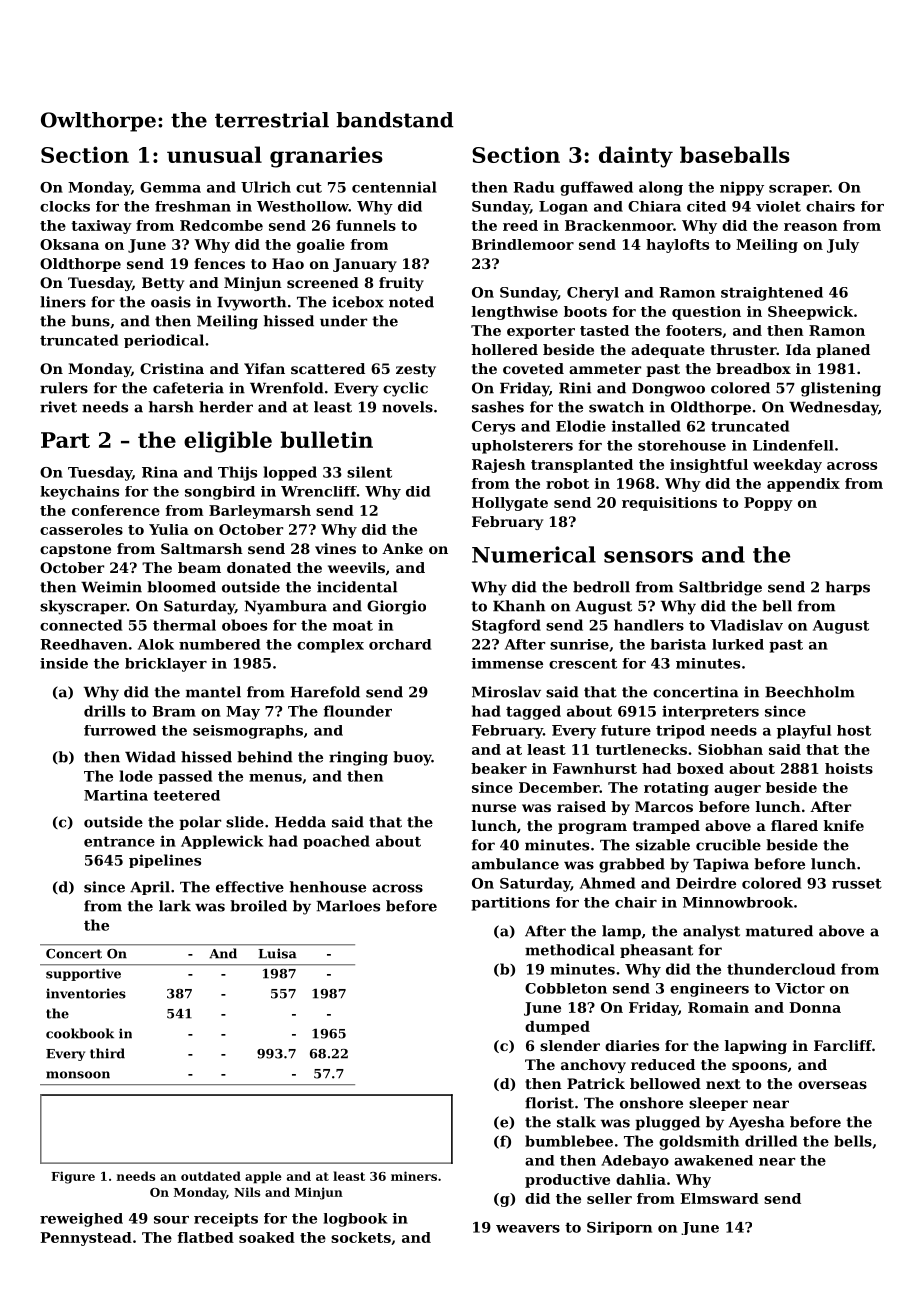 This document has height=1308, width=924. I want to click on methodical, so click(570, 950).
